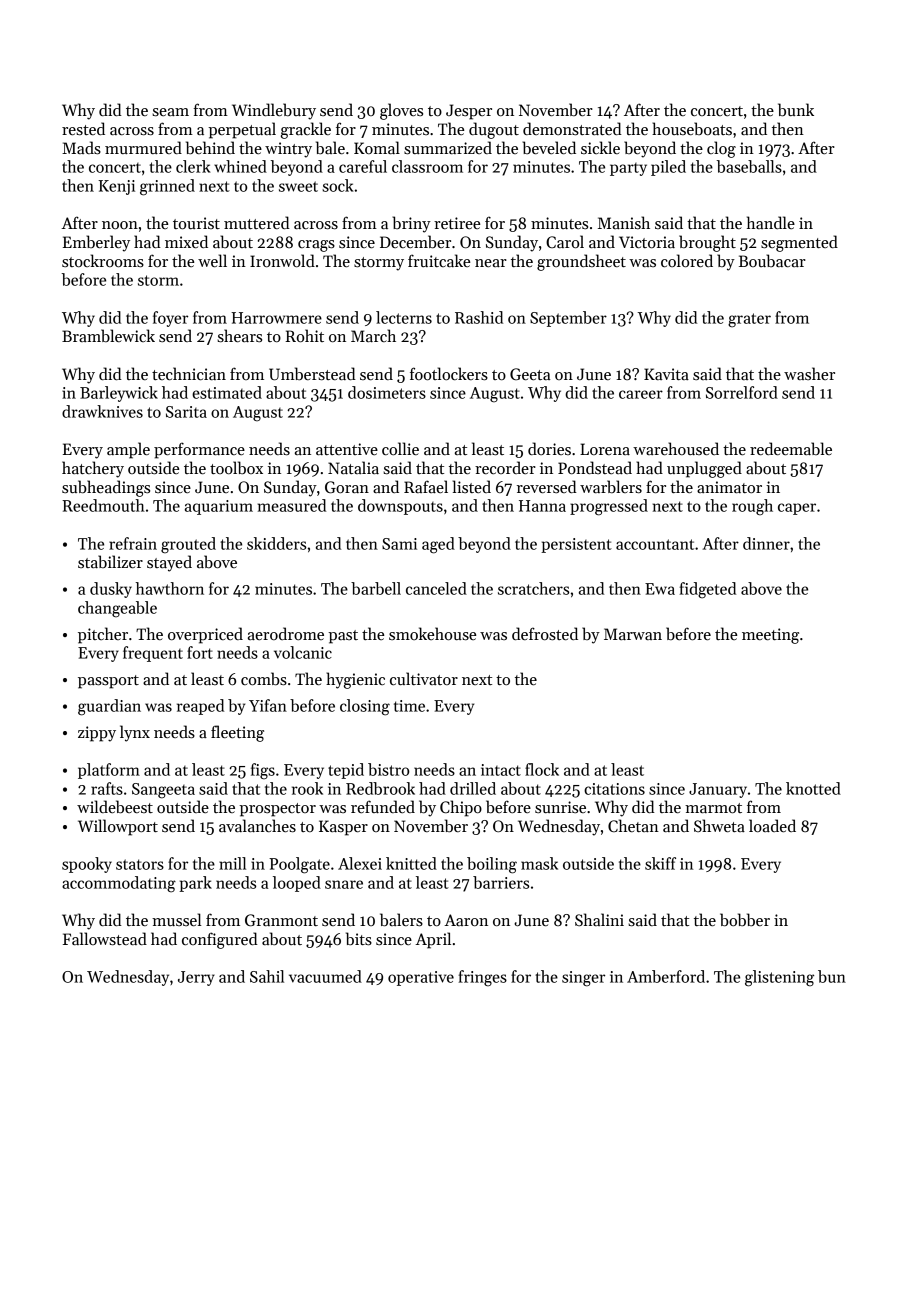 Image resolution: width=908 pixels, height=1316 pixels. What do you see at coordinates (196, 978) in the screenshot?
I see `Jerry` at bounding box center [196, 978].
